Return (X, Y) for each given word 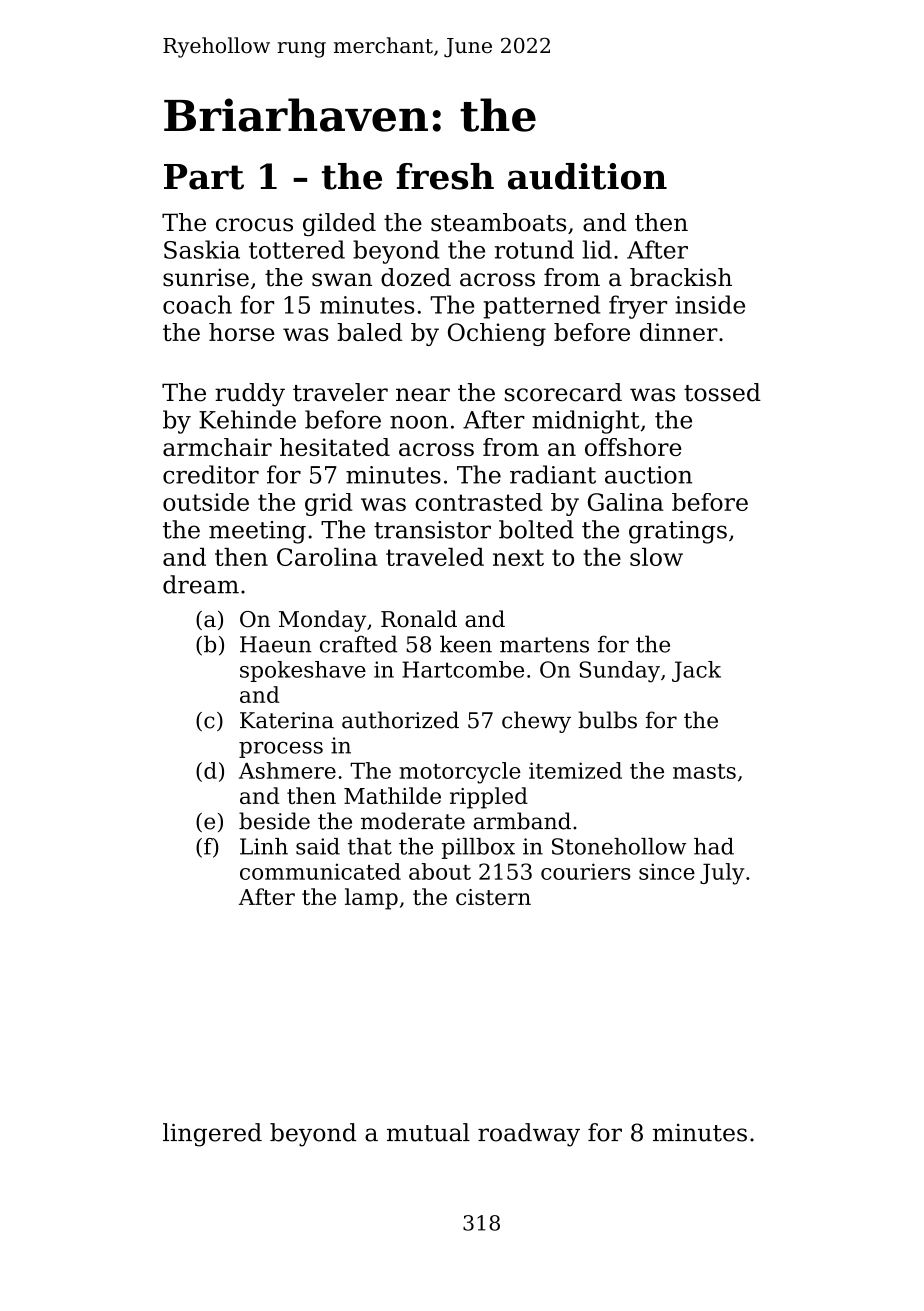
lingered (212, 1135)
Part (204, 177)
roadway (529, 1135)
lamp (371, 899)
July (722, 874)
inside (710, 304)
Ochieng (497, 334)
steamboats (498, 222)
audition (587, 176)
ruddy (250, 394)
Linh (264, 846)
